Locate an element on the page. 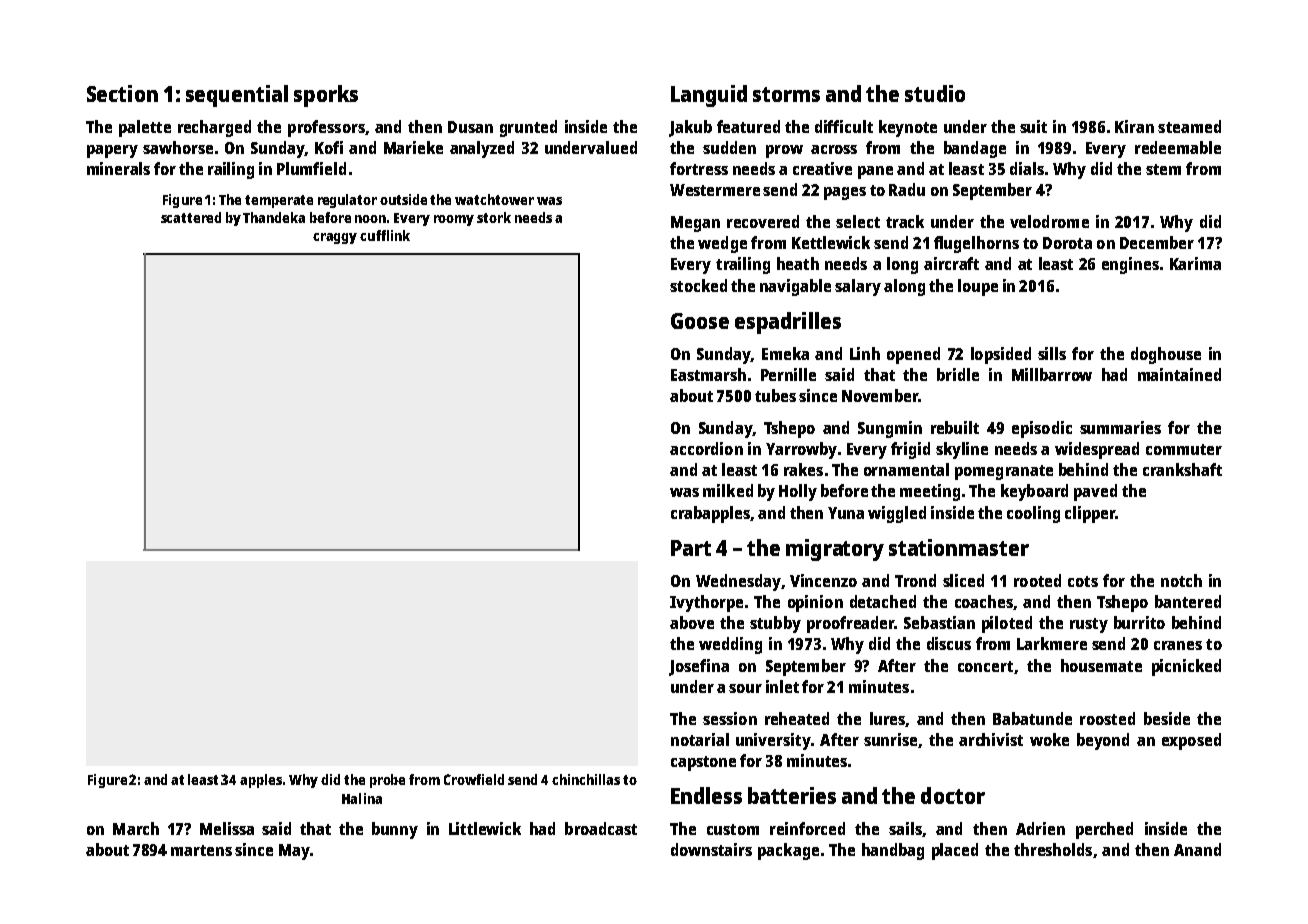 Image resolution: width=1308 pixels, height=924 pixels. stationmaster is located at coordinates (959, 547).
